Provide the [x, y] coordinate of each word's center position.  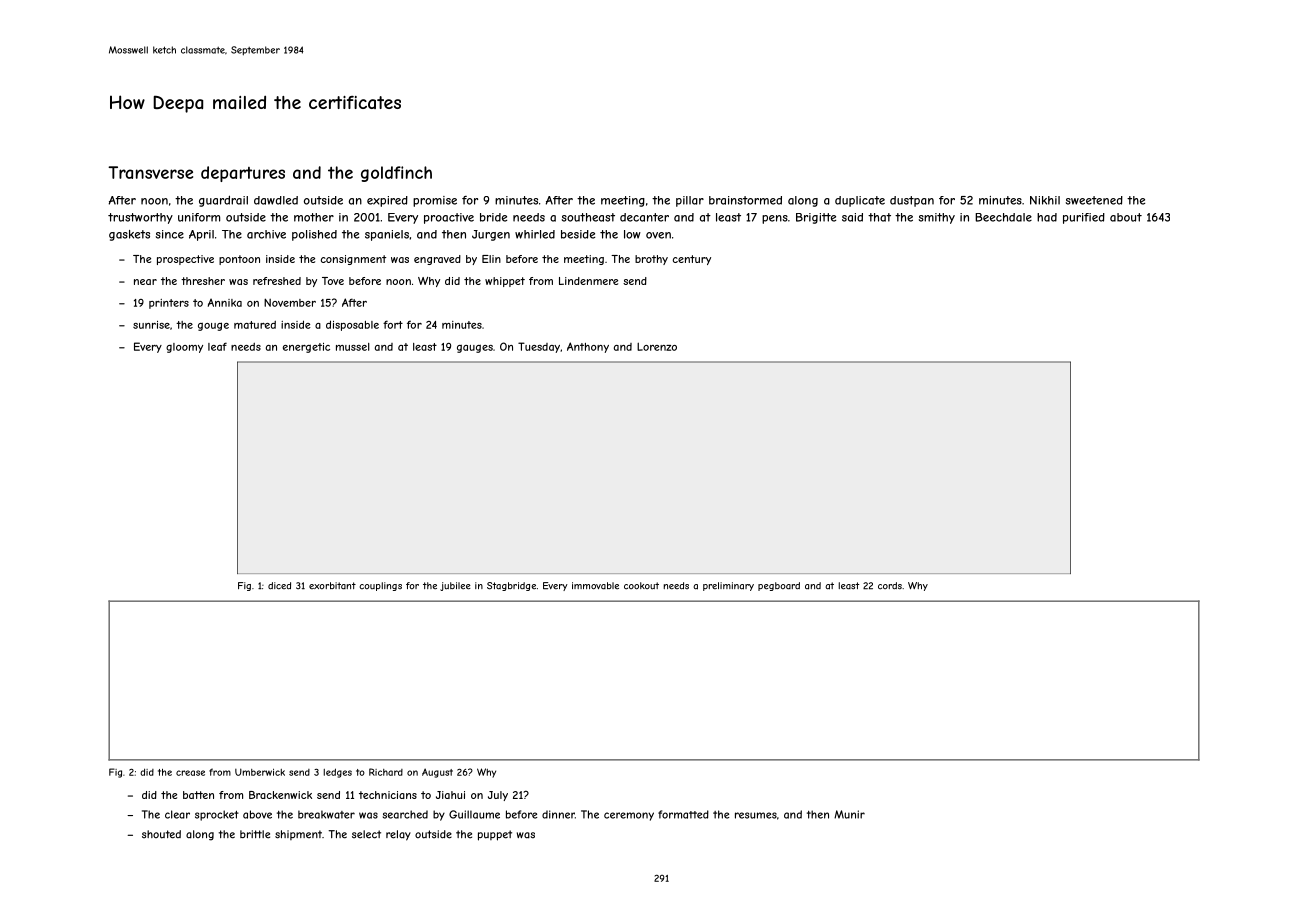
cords [890, 586]
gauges [475, 349]
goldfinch [396, 174]
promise [435, 201]
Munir [849, 814]
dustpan [912, 201]
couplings [380, 586]
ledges [337, 773]
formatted [683, 814]
